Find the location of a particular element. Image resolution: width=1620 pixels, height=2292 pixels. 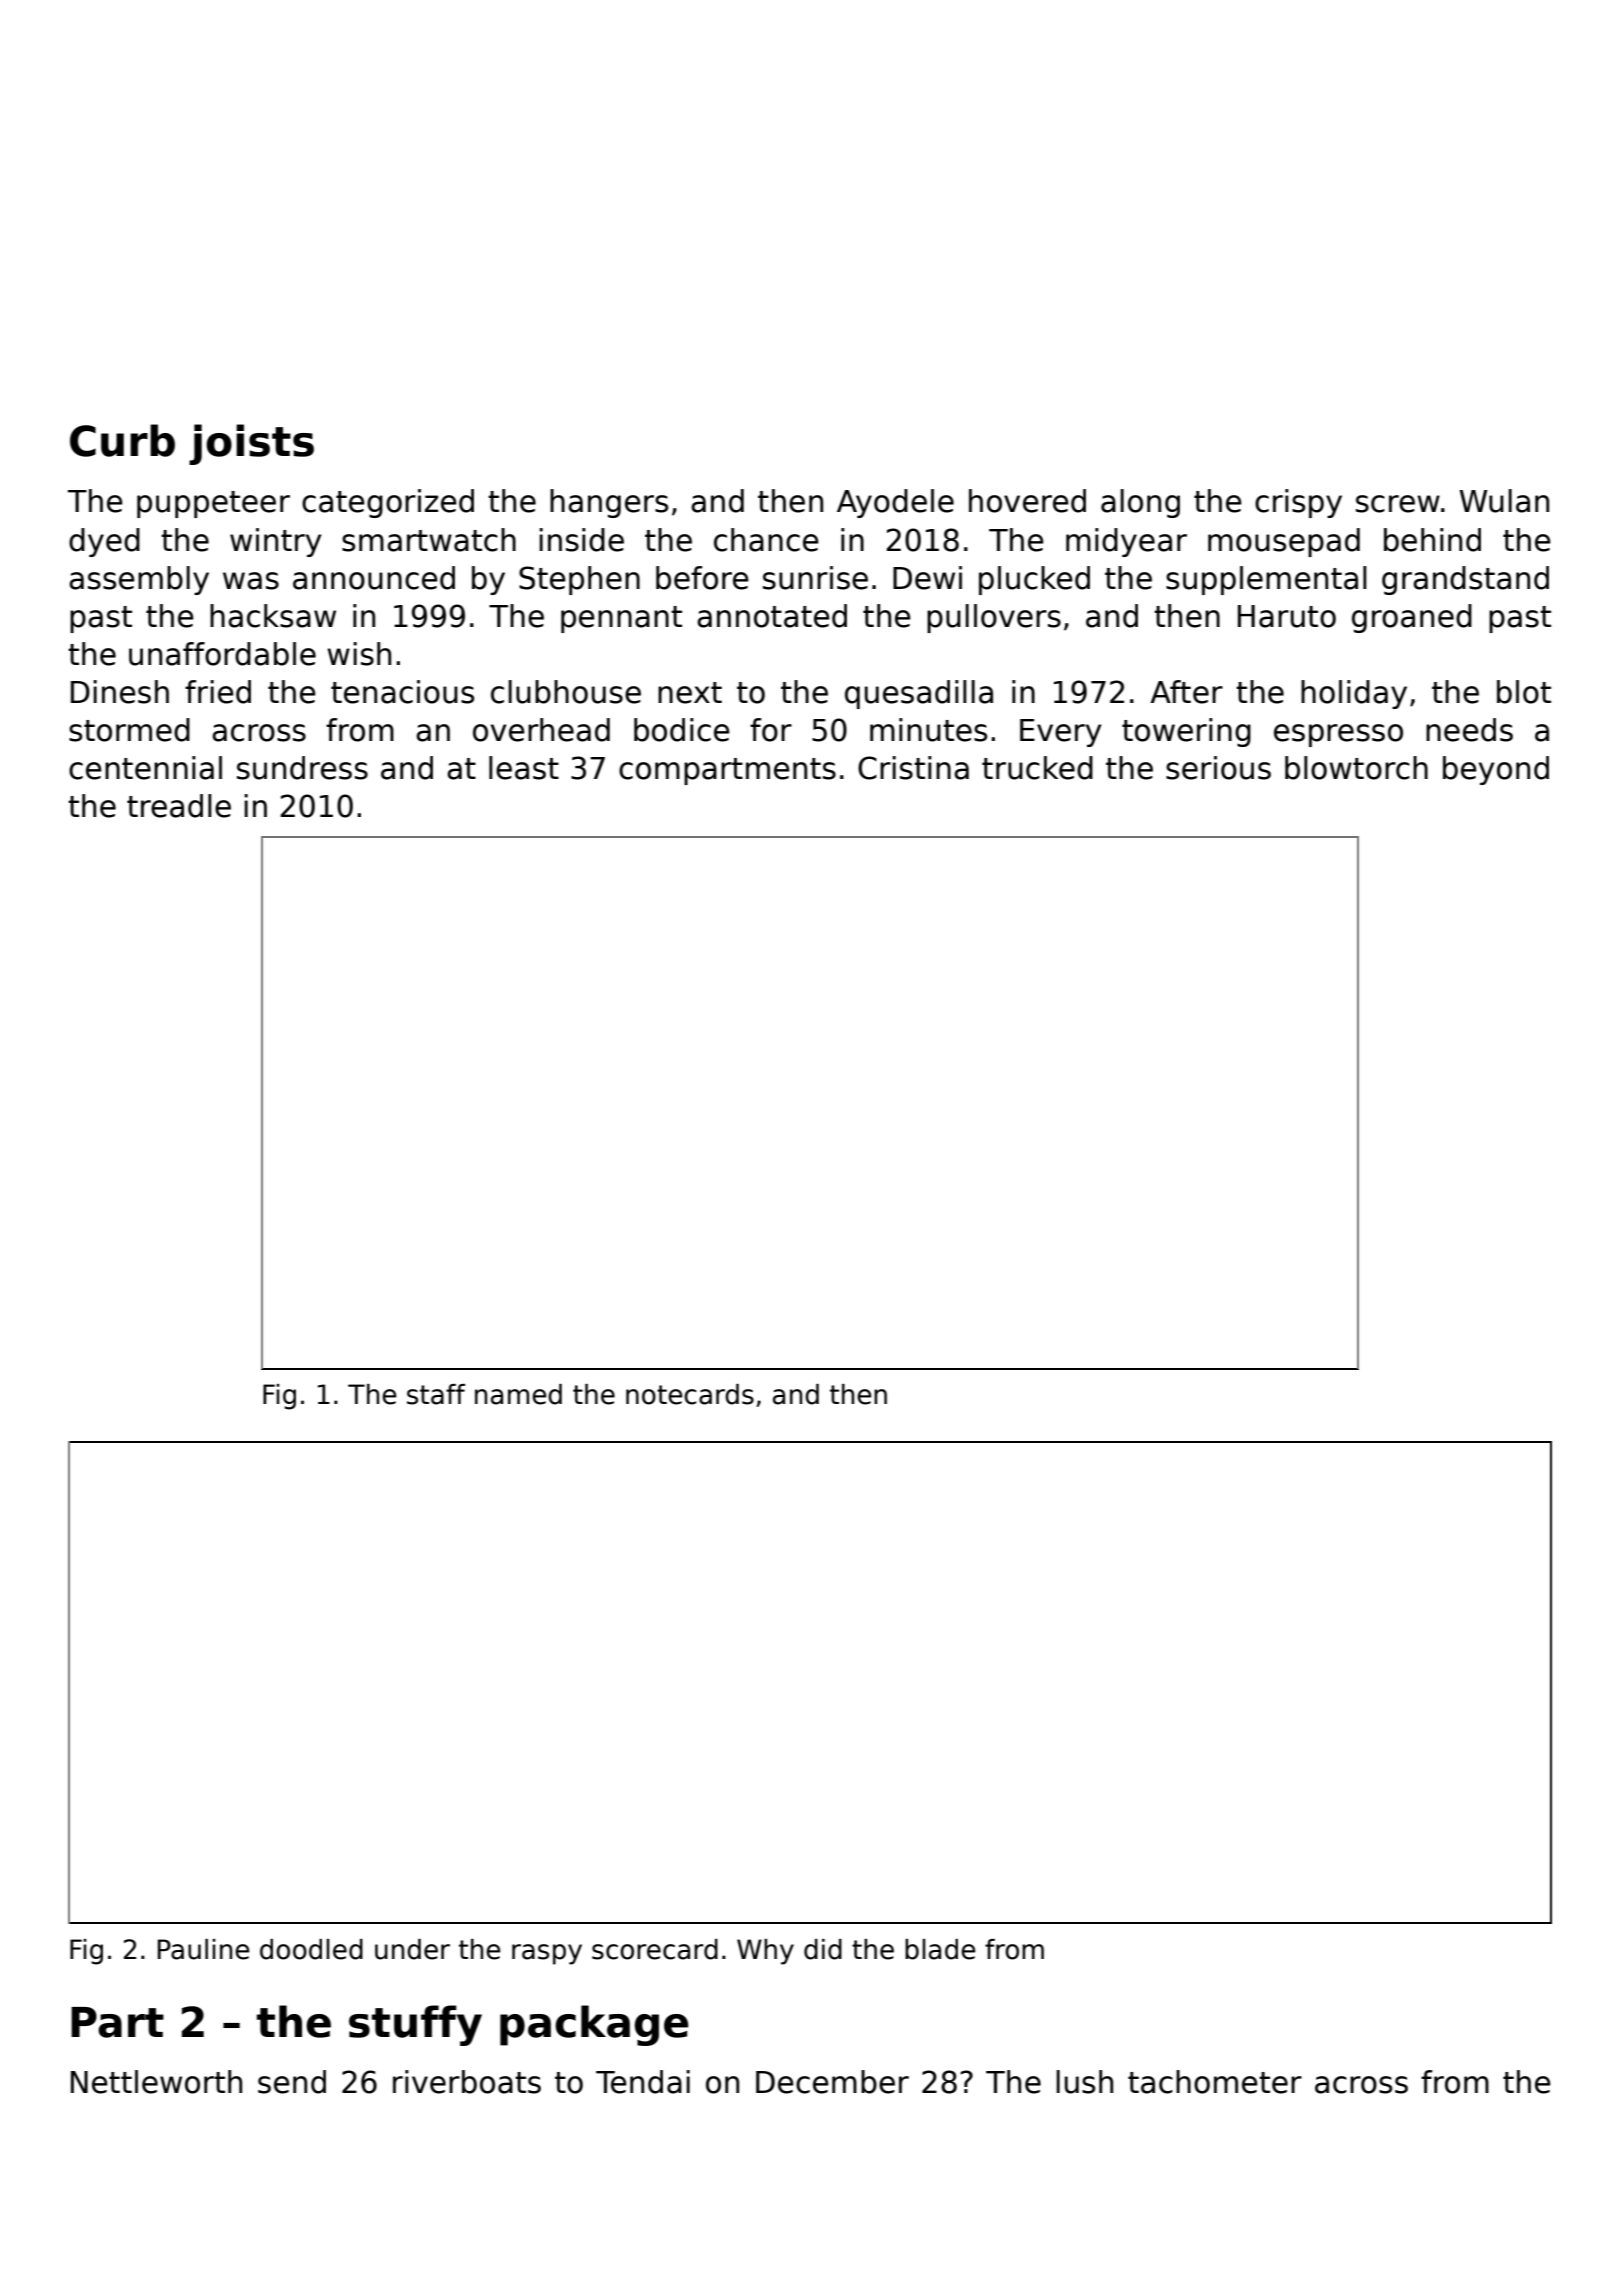

least is located at coordinates (524, 768).
